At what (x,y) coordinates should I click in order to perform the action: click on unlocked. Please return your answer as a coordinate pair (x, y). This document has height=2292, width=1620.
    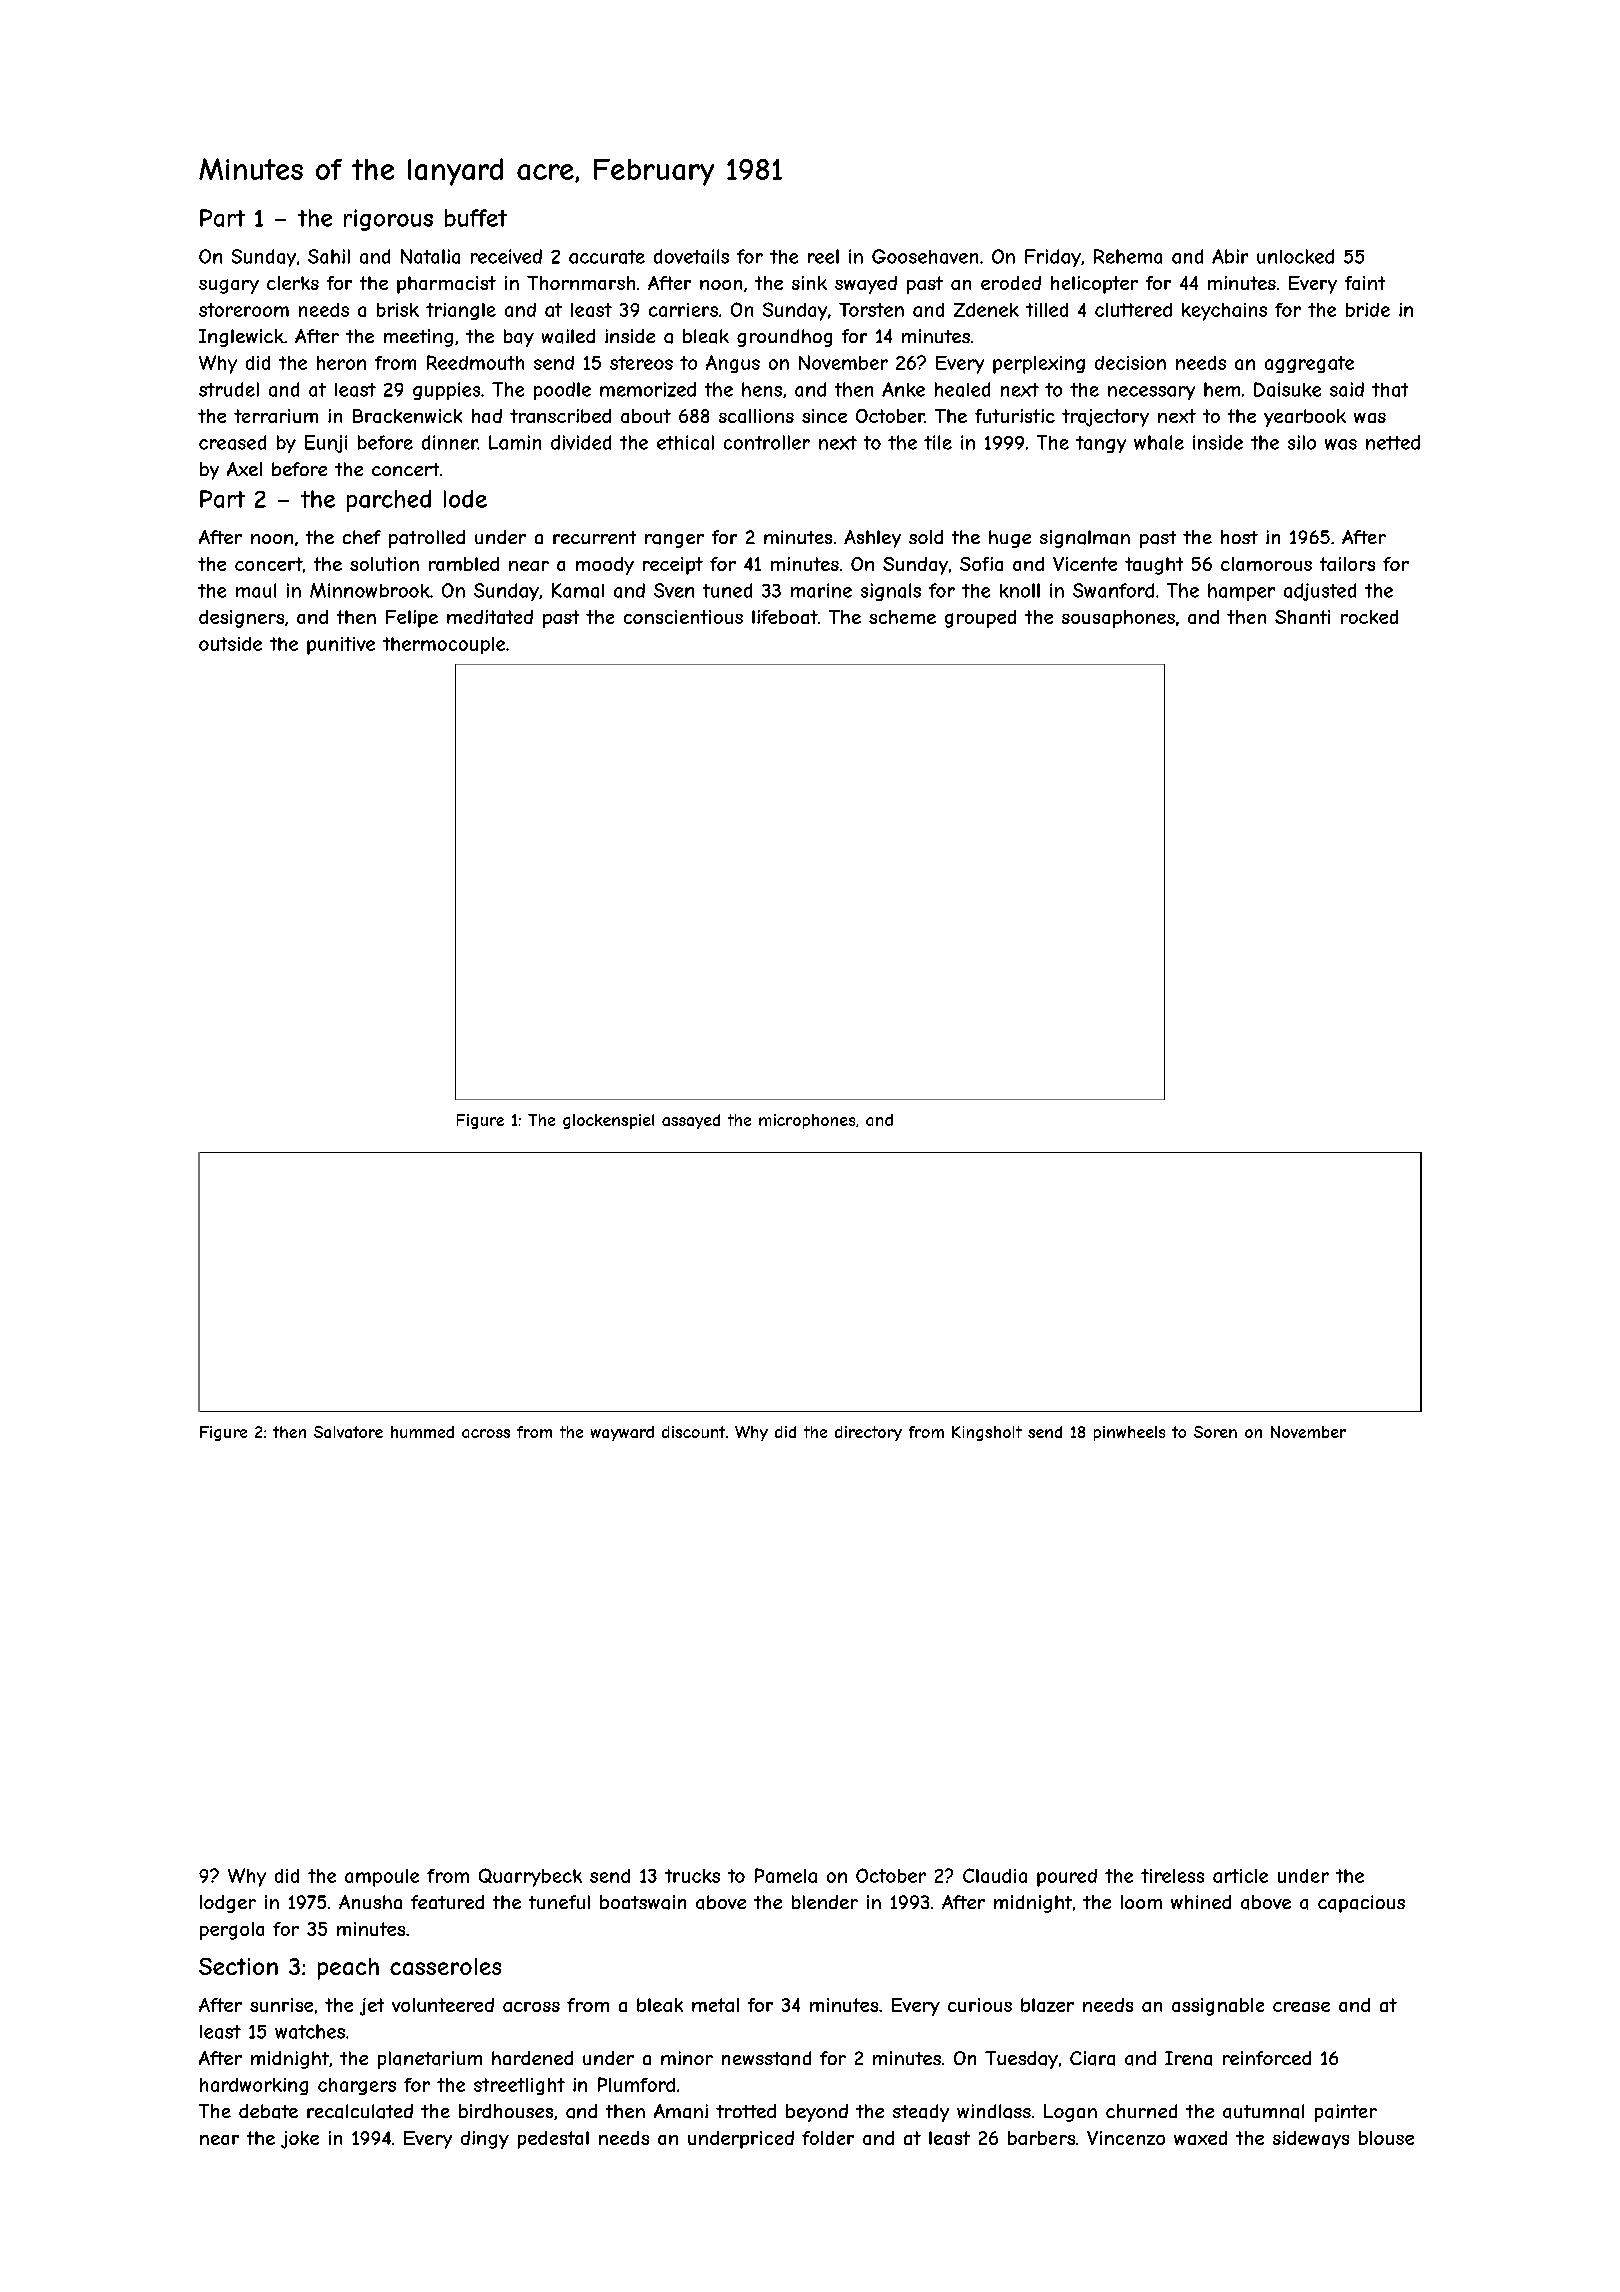
    Looking at the image, I should click on (1295, 256).
